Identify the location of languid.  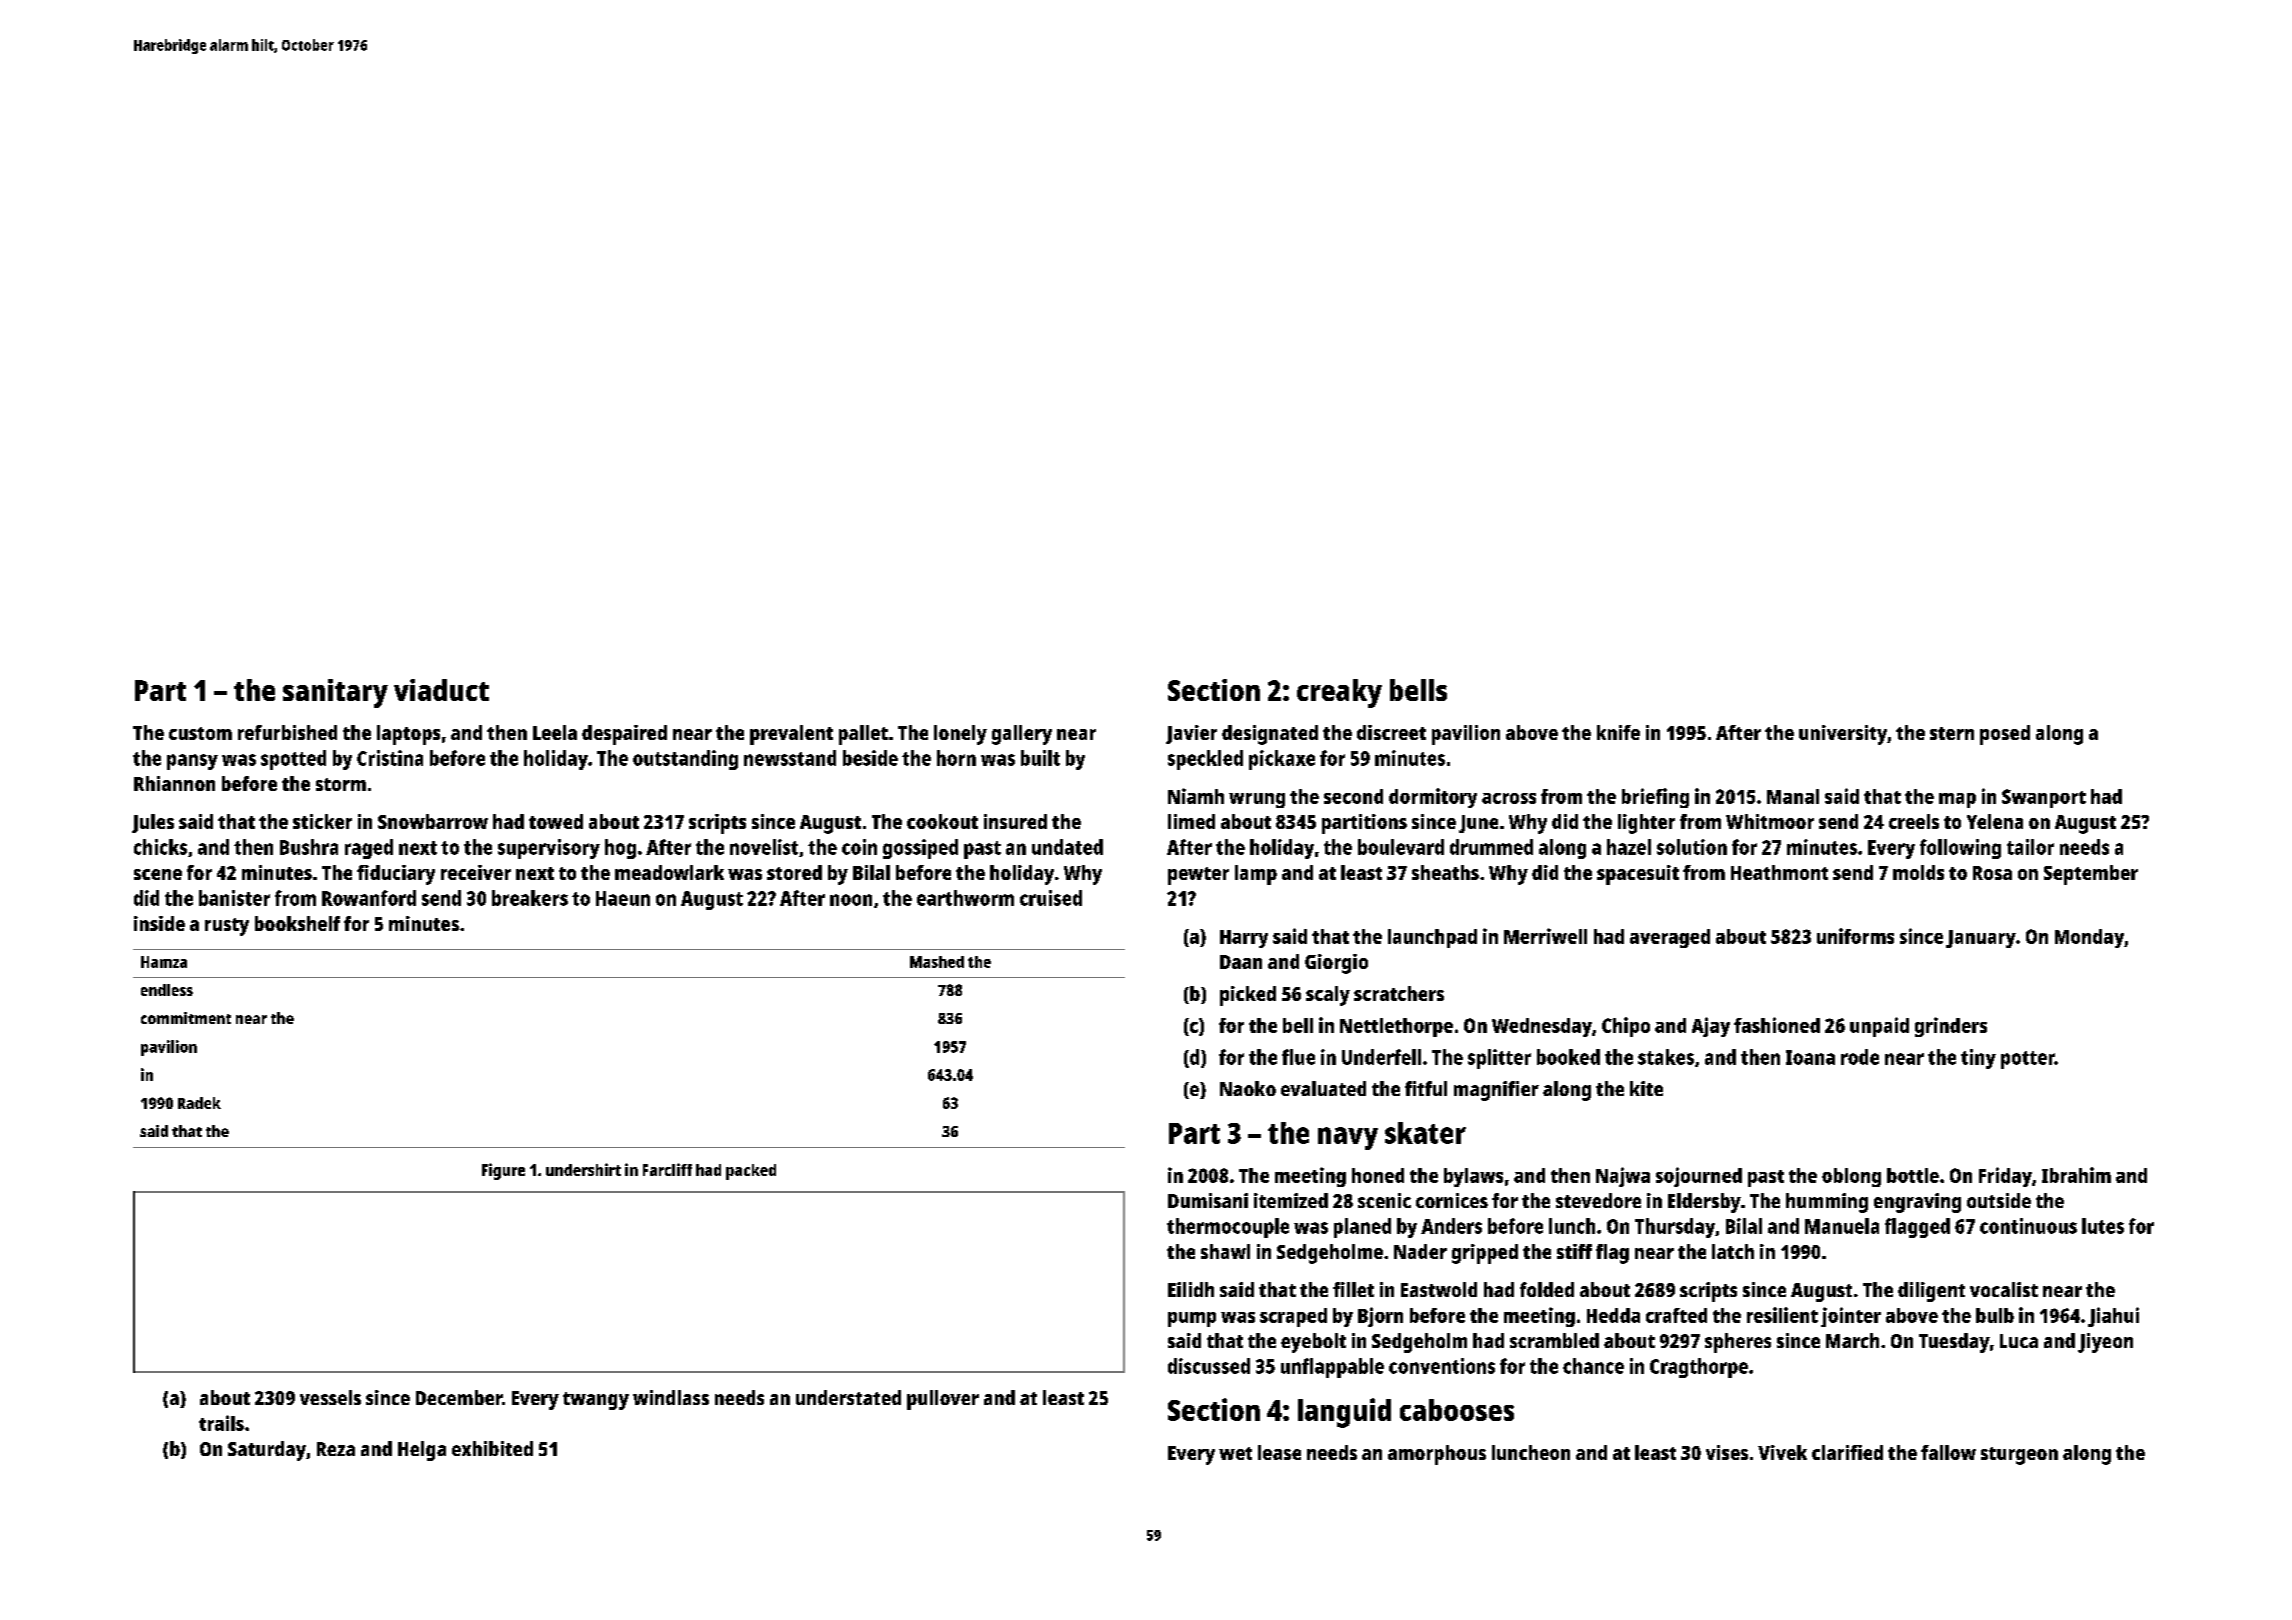
(1344, 1413).
